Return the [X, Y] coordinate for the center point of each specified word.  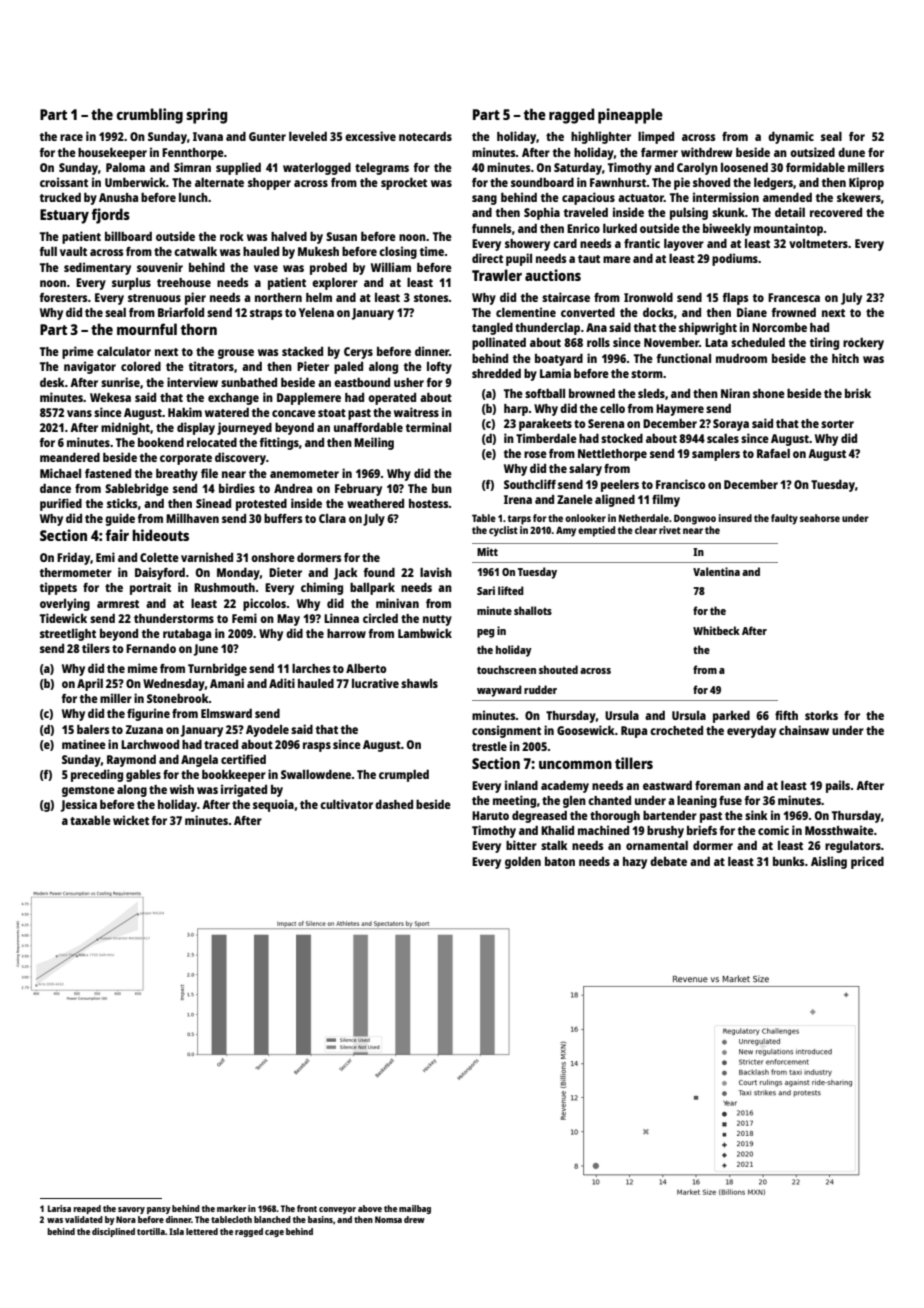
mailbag [415, 1209]
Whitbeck [716, 630]
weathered [375, 503]
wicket [131, 820]
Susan [341, 236]
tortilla [151, 1231]
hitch [845, 358]
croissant [64, 182]
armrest [118, 604]
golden [523, 863]
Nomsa [388, 1219]
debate [668, 861]
